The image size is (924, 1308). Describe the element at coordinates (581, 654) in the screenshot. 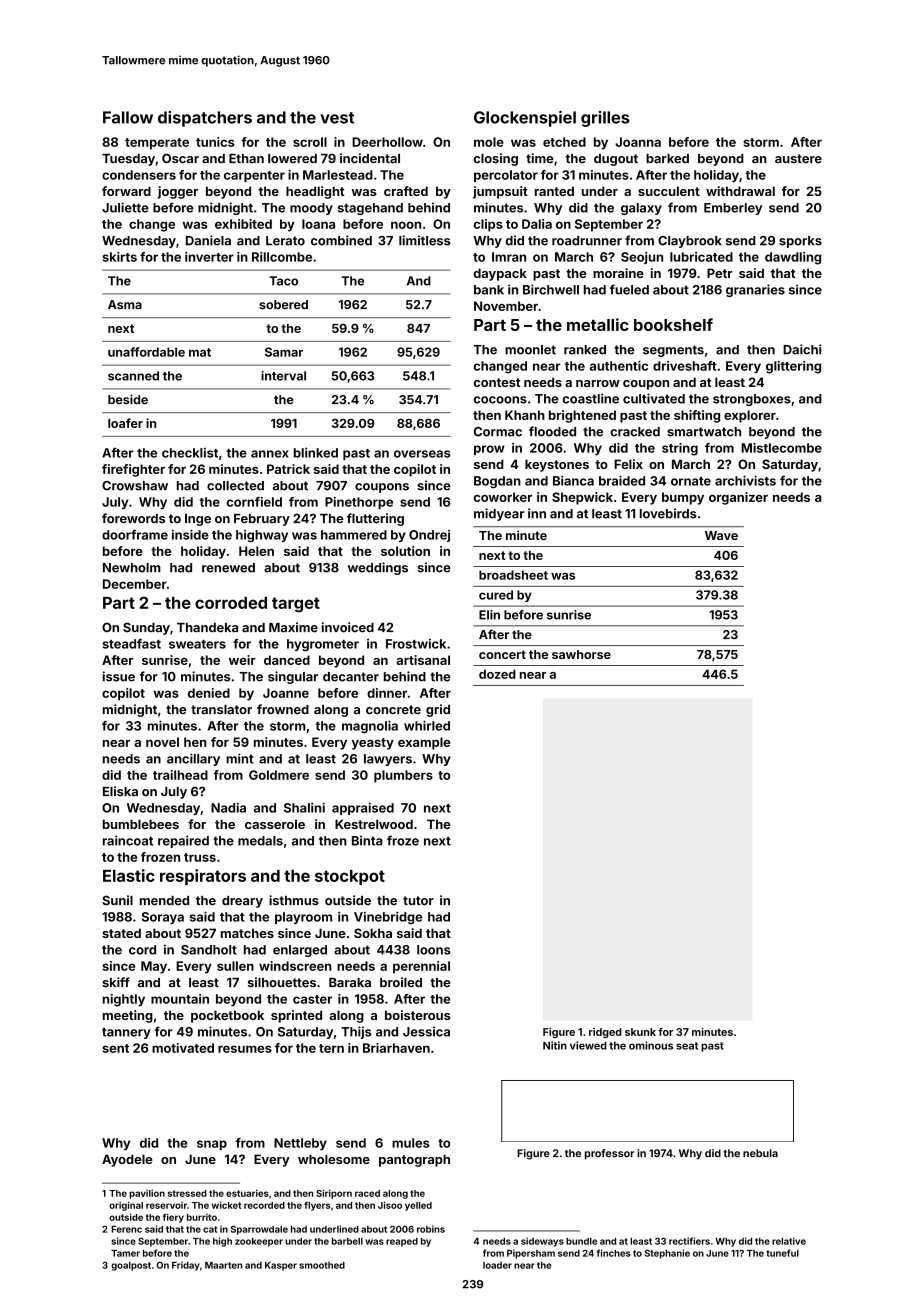

I see `sawhorse` at that location.
